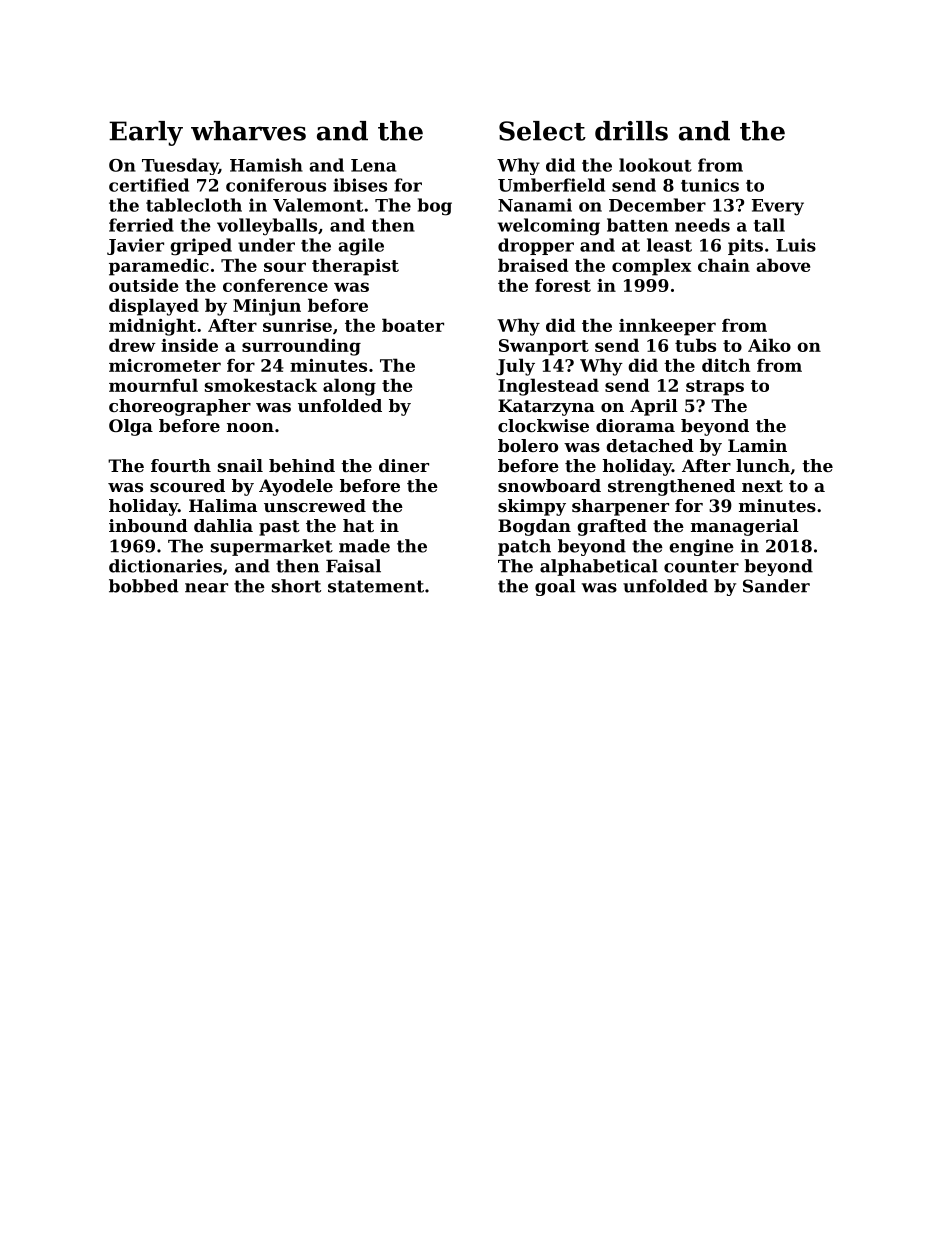  Describe the element at coordinates (542, 131) in the page. I see `Select` at that location.
